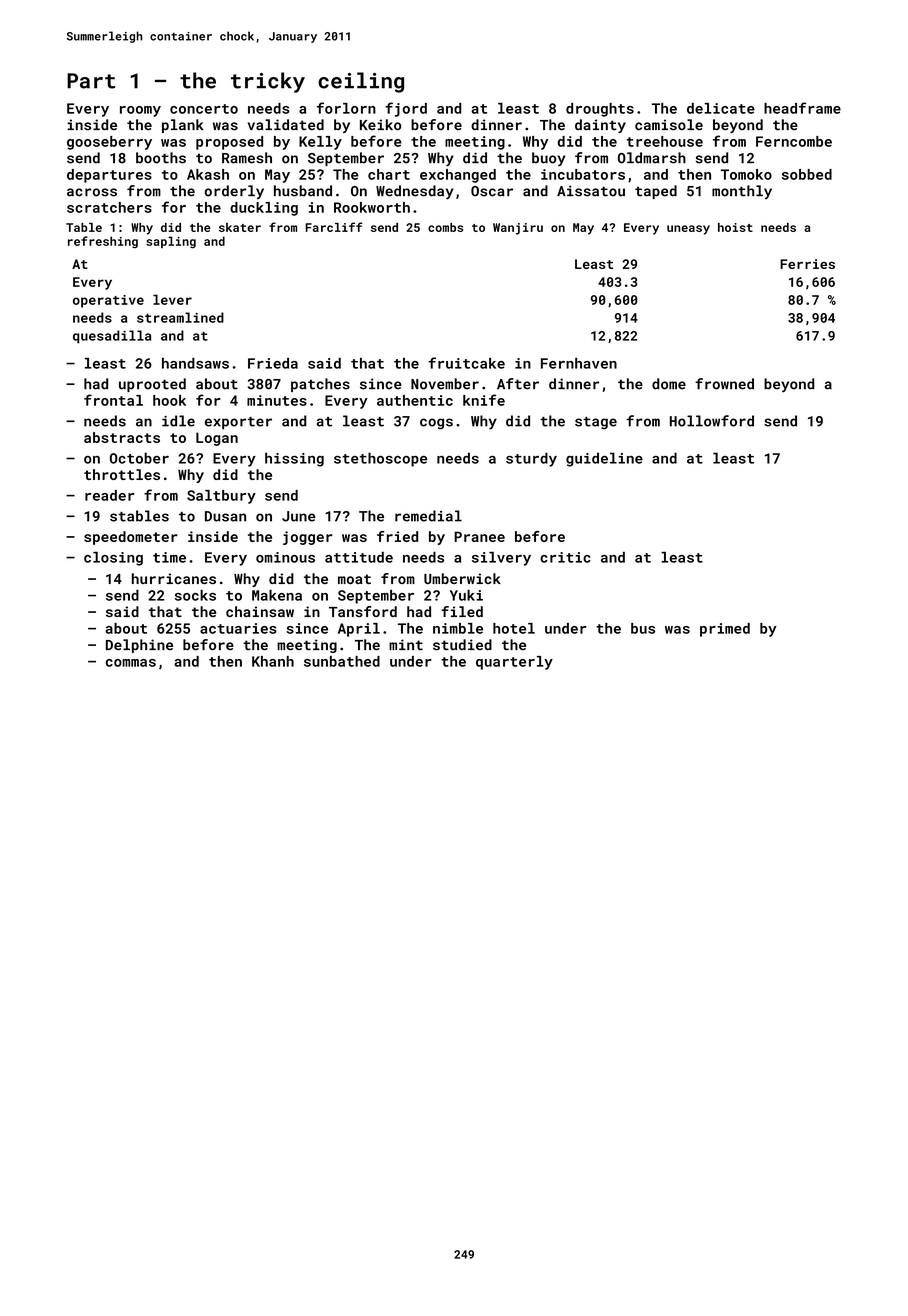 This screenshot has height=1316, width=908. What do you see at coordinates (802, 108) in the screenshot?
I see `headframe` at bounding box center [802, 108].
